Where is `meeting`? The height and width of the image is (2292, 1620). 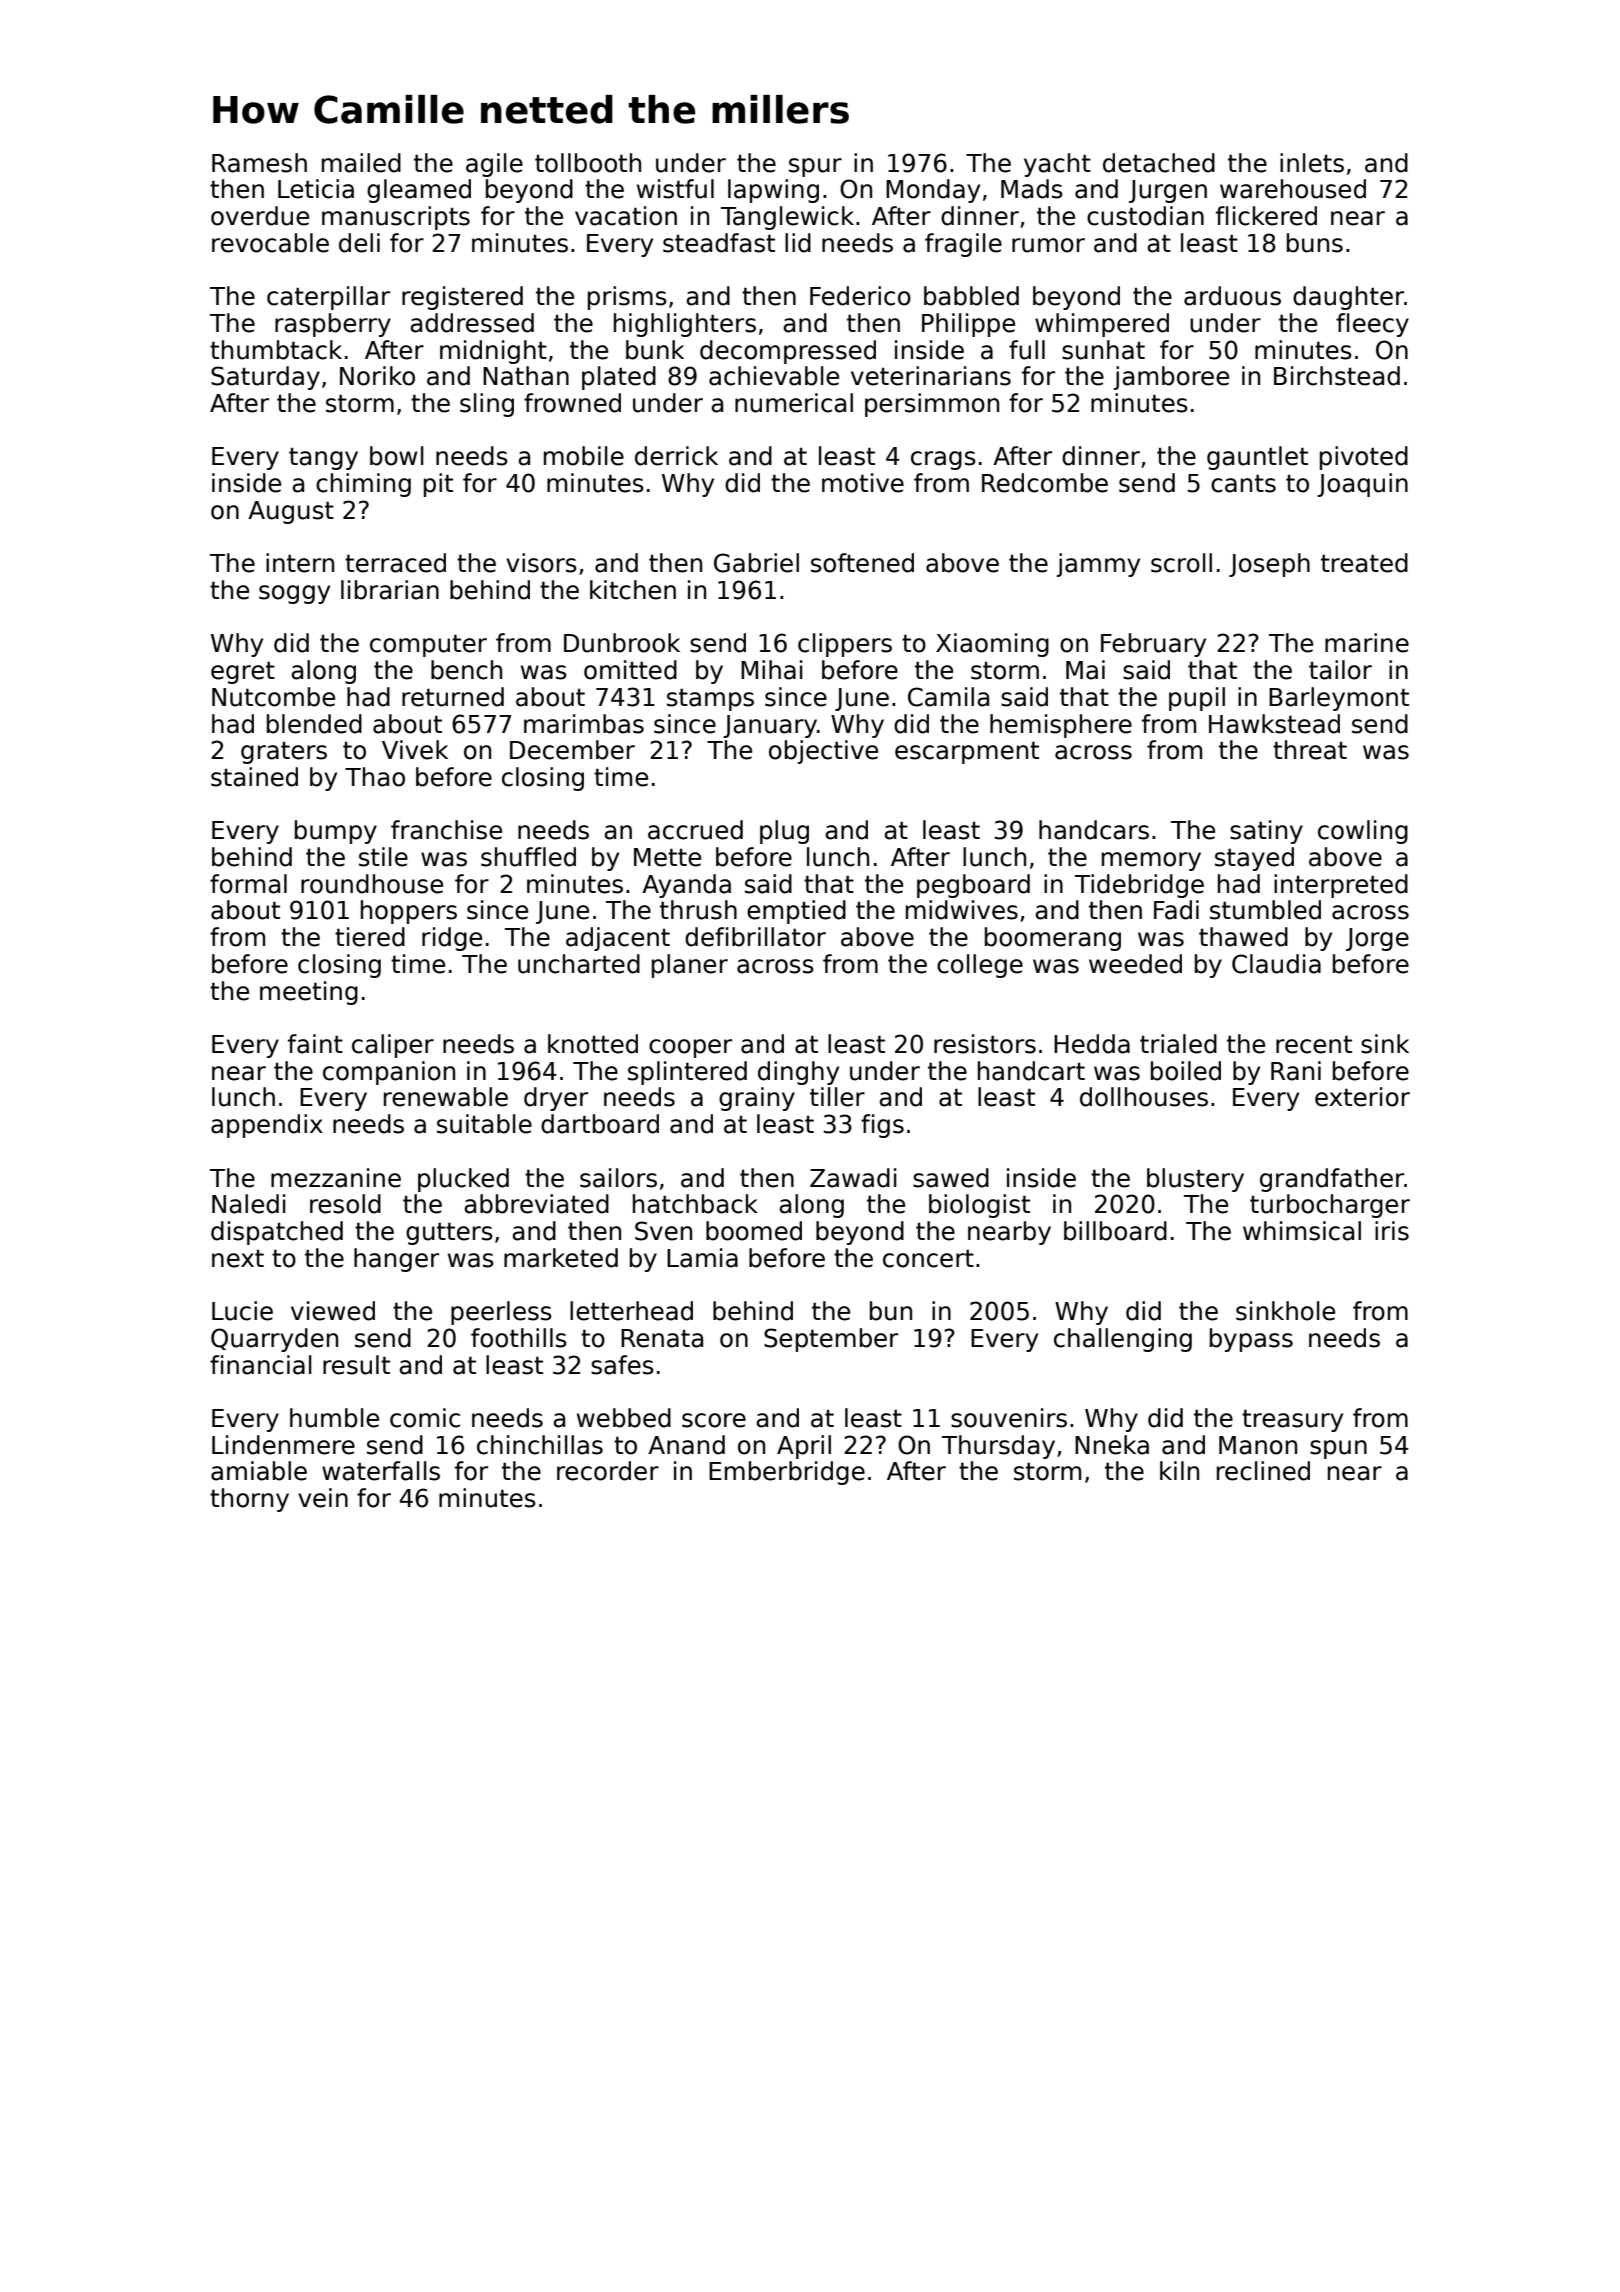
meeting is located at coordinates (309, 993).
